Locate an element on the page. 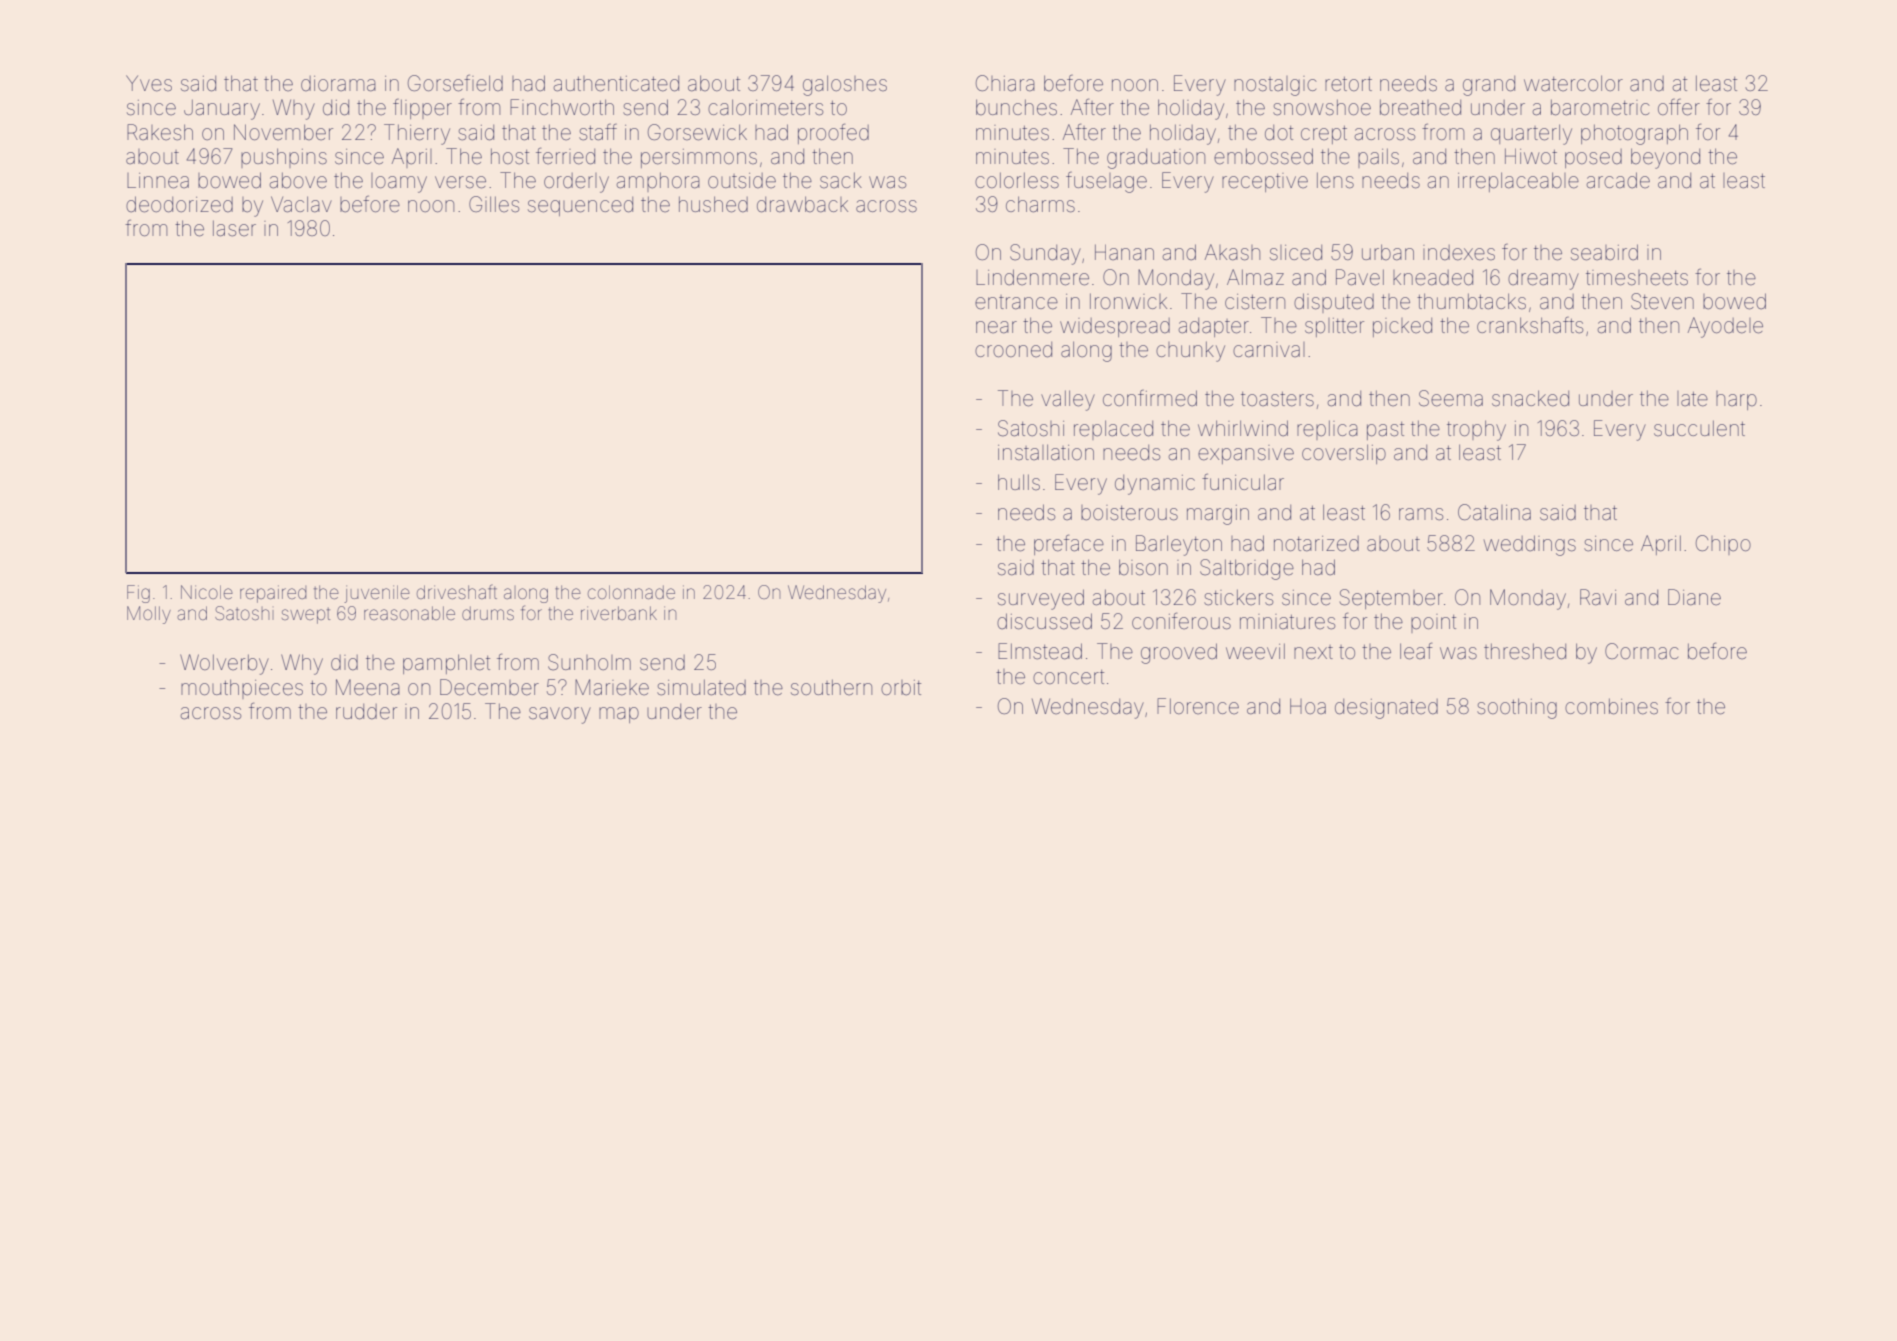  Chiara is located at coordinates (1005, 83).
